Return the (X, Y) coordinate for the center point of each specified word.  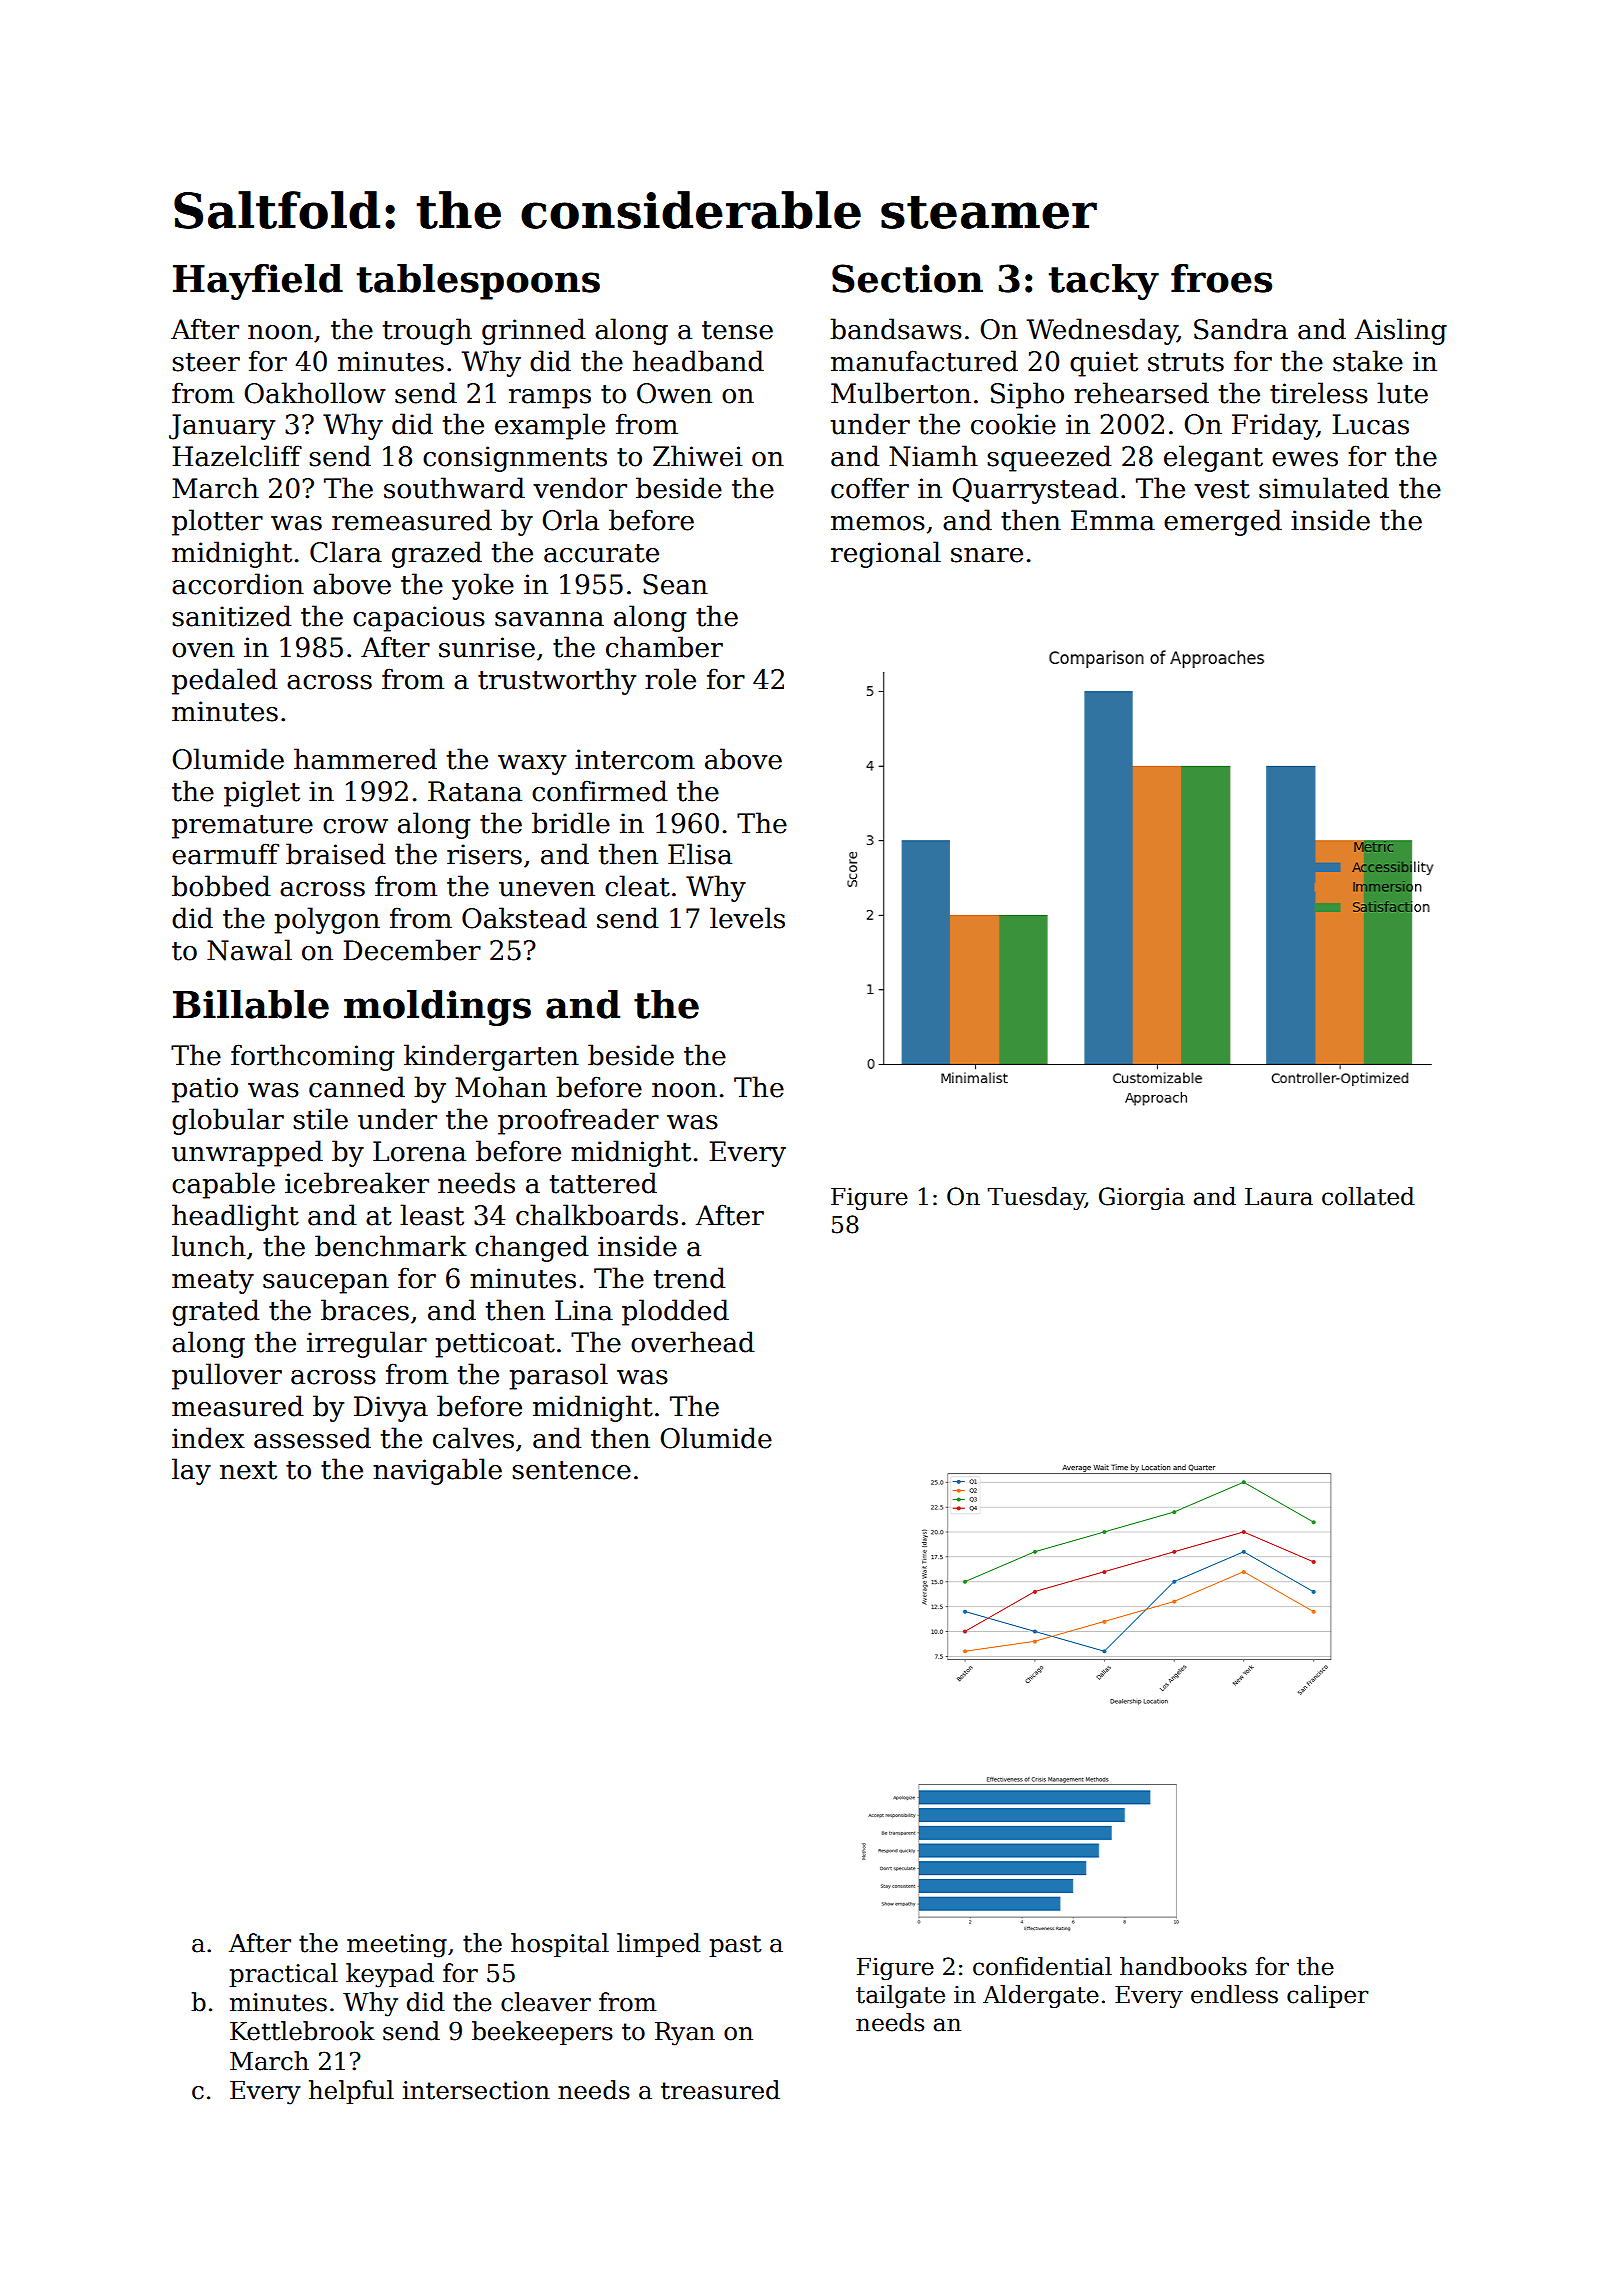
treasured (720, 2090)
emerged (1223, 522)
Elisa (700, 854)
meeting (397, 1946)
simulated (1324, 488)
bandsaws (896, 329)
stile (320, 1119)
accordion (238, 584)
